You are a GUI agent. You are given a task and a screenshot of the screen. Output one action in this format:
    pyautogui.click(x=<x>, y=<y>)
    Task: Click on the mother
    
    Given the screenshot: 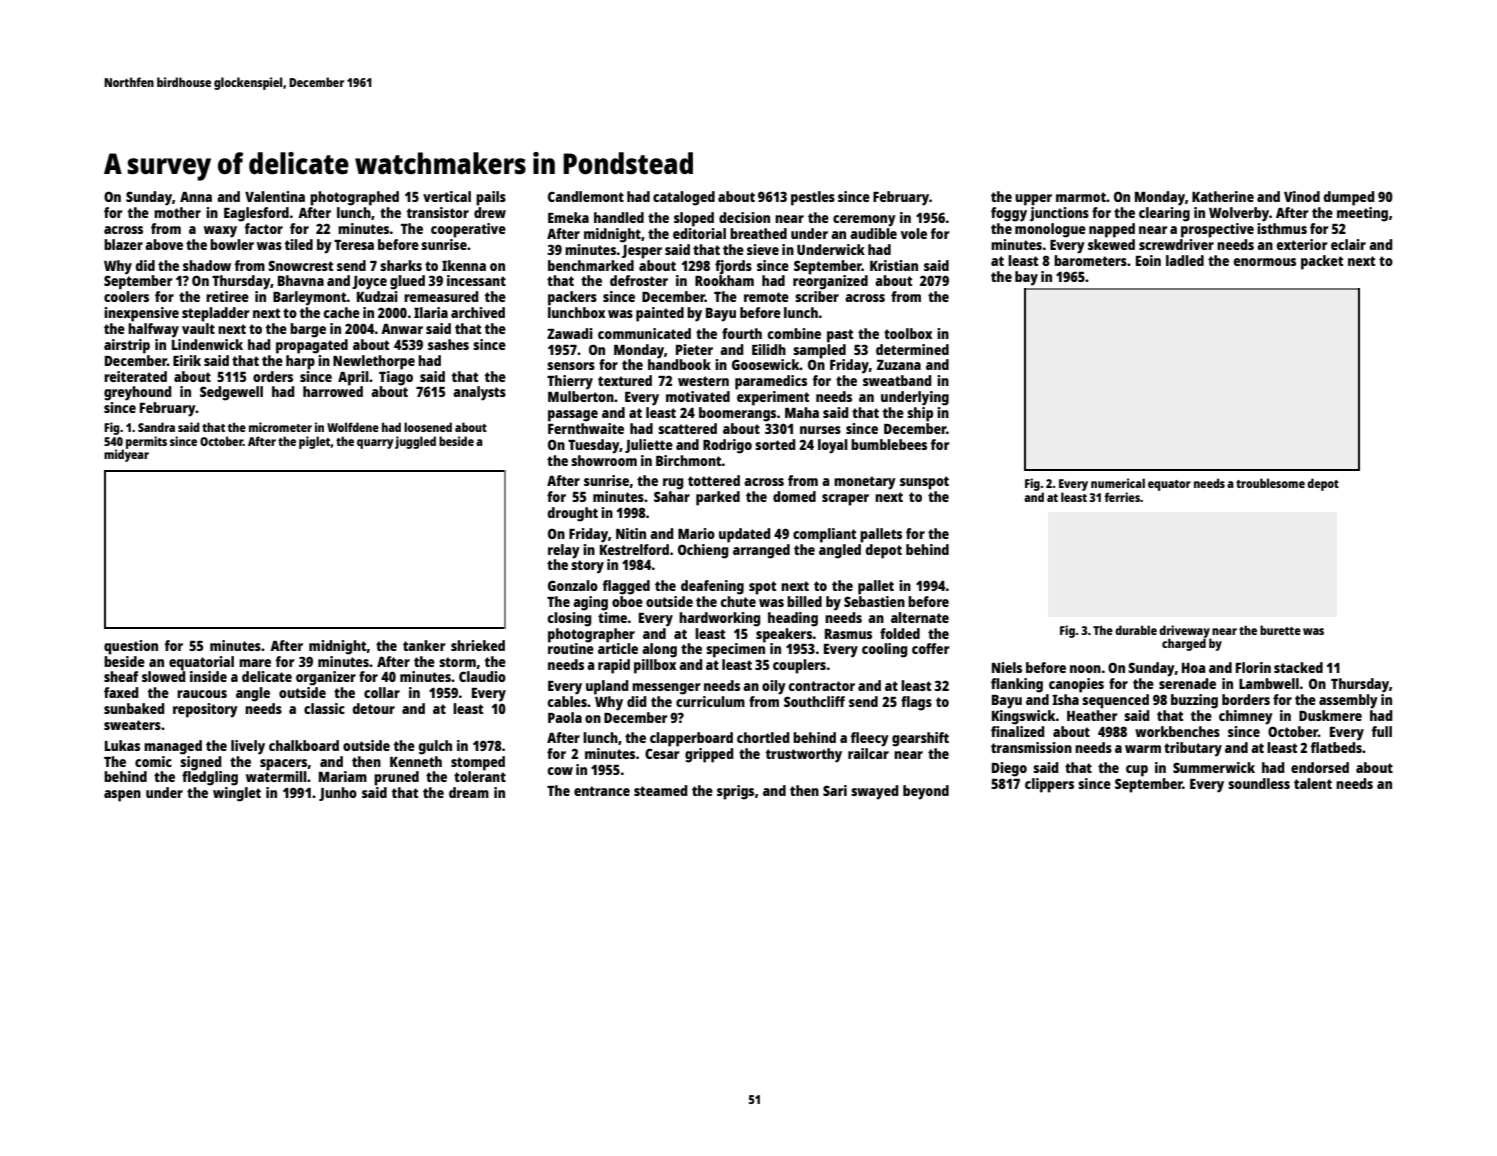 What is the action you would take?
    pyautogui.click(x=177, y=212)
